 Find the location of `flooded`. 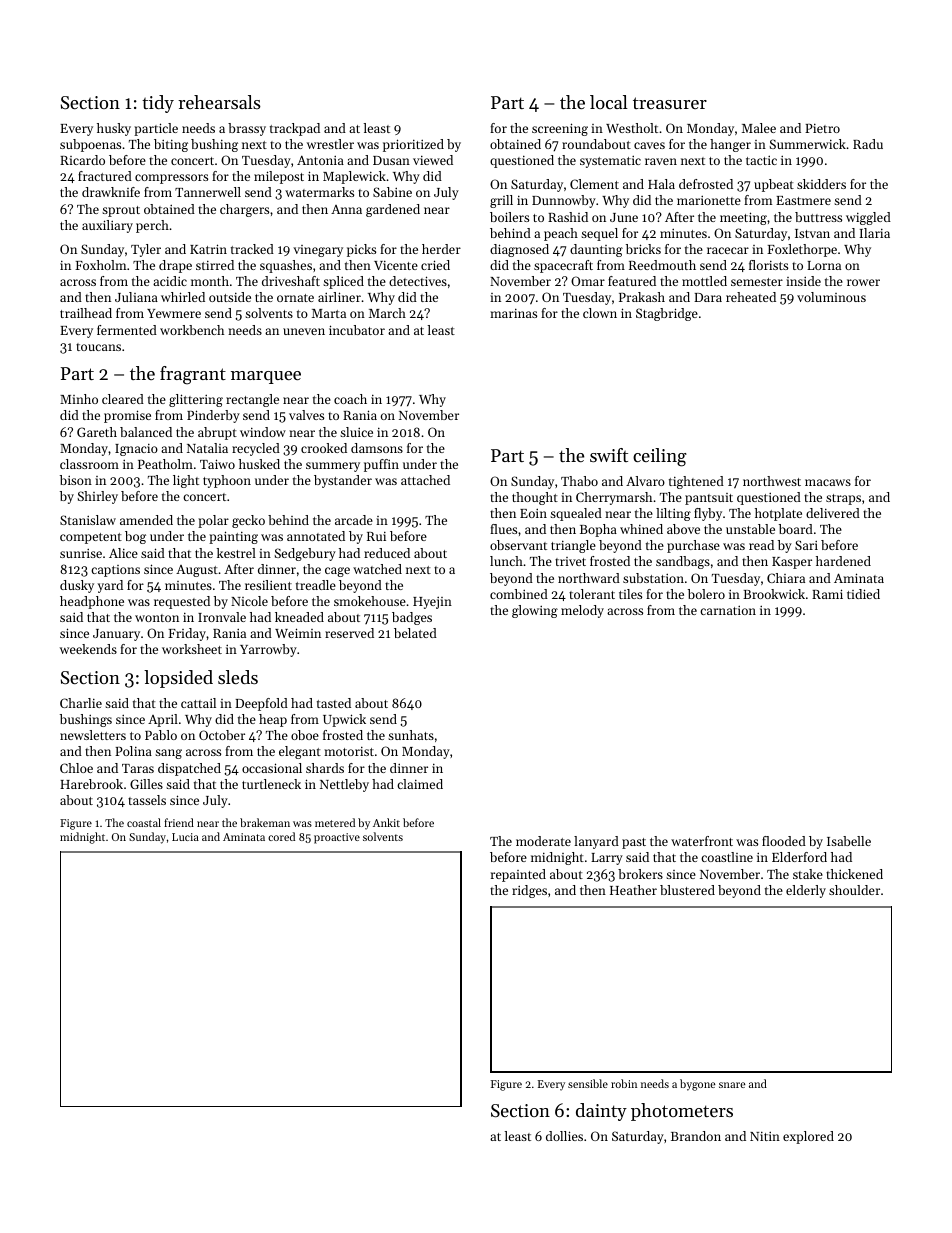

flooded is located at coordinates (784, 841).
